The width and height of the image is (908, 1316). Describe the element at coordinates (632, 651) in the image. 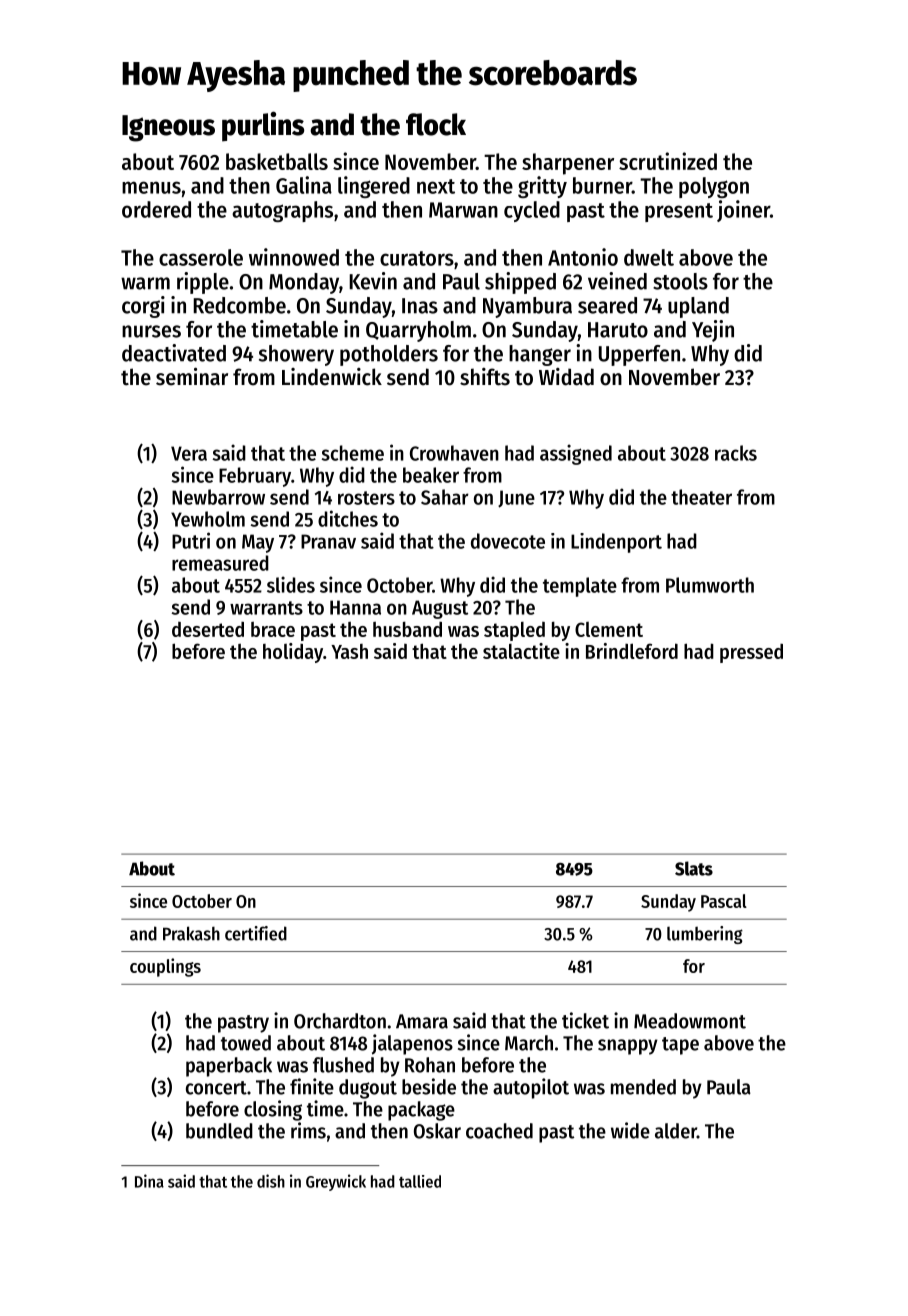

I see `Brindleford` at that location.
